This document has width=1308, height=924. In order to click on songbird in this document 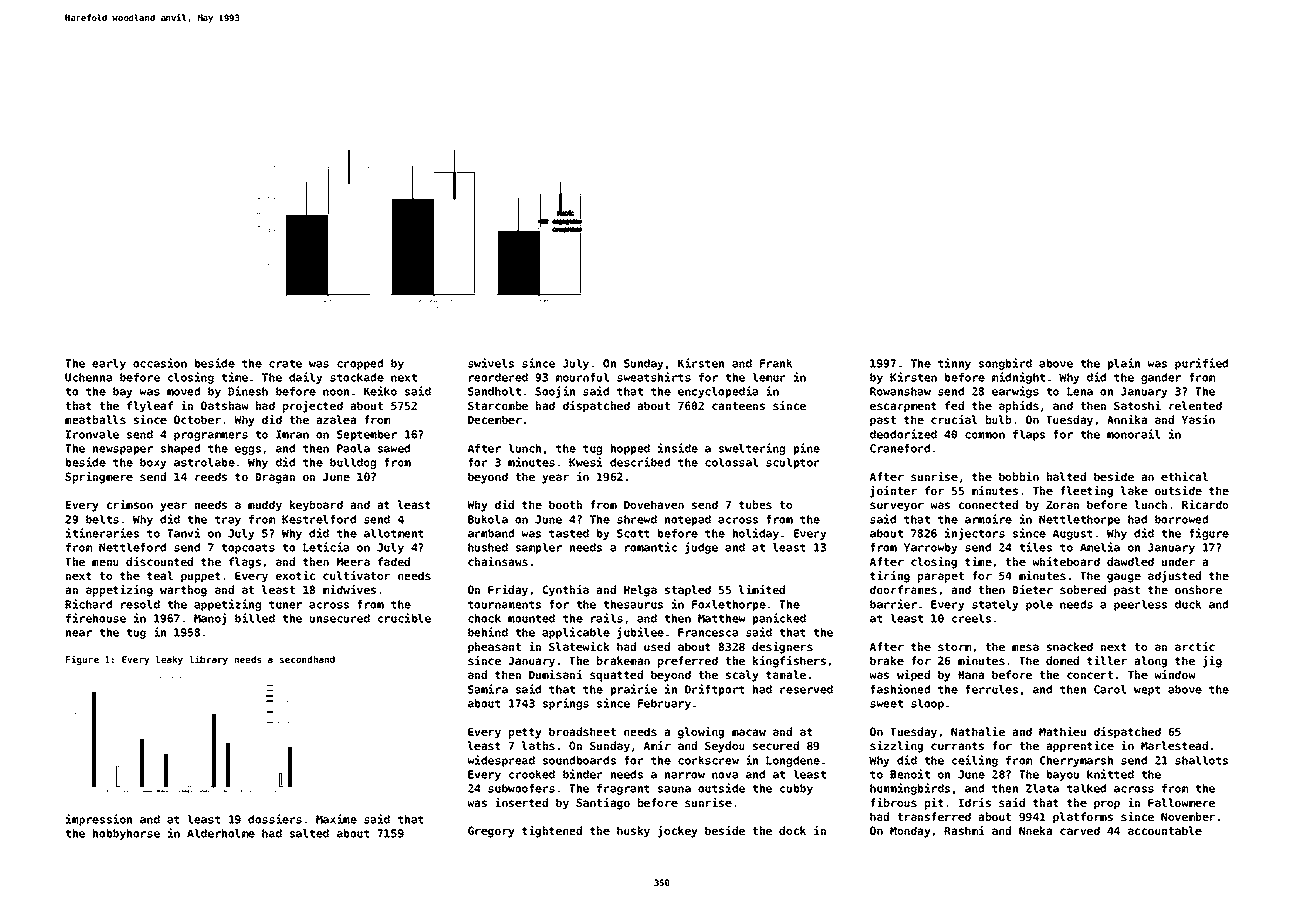, I will do `click(1005, 364)`.
